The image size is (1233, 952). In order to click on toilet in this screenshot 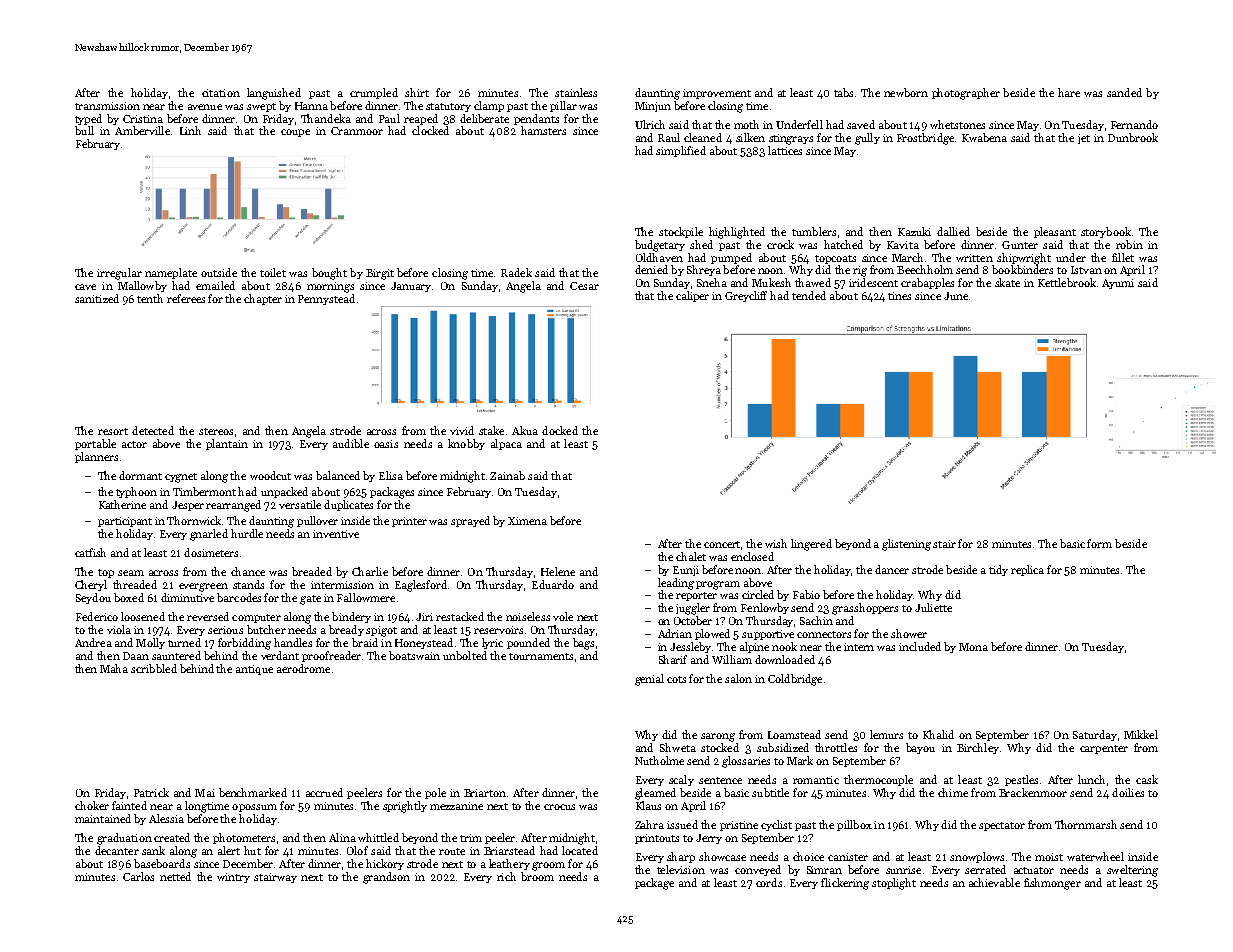, I will do `click(273, 272)`.
